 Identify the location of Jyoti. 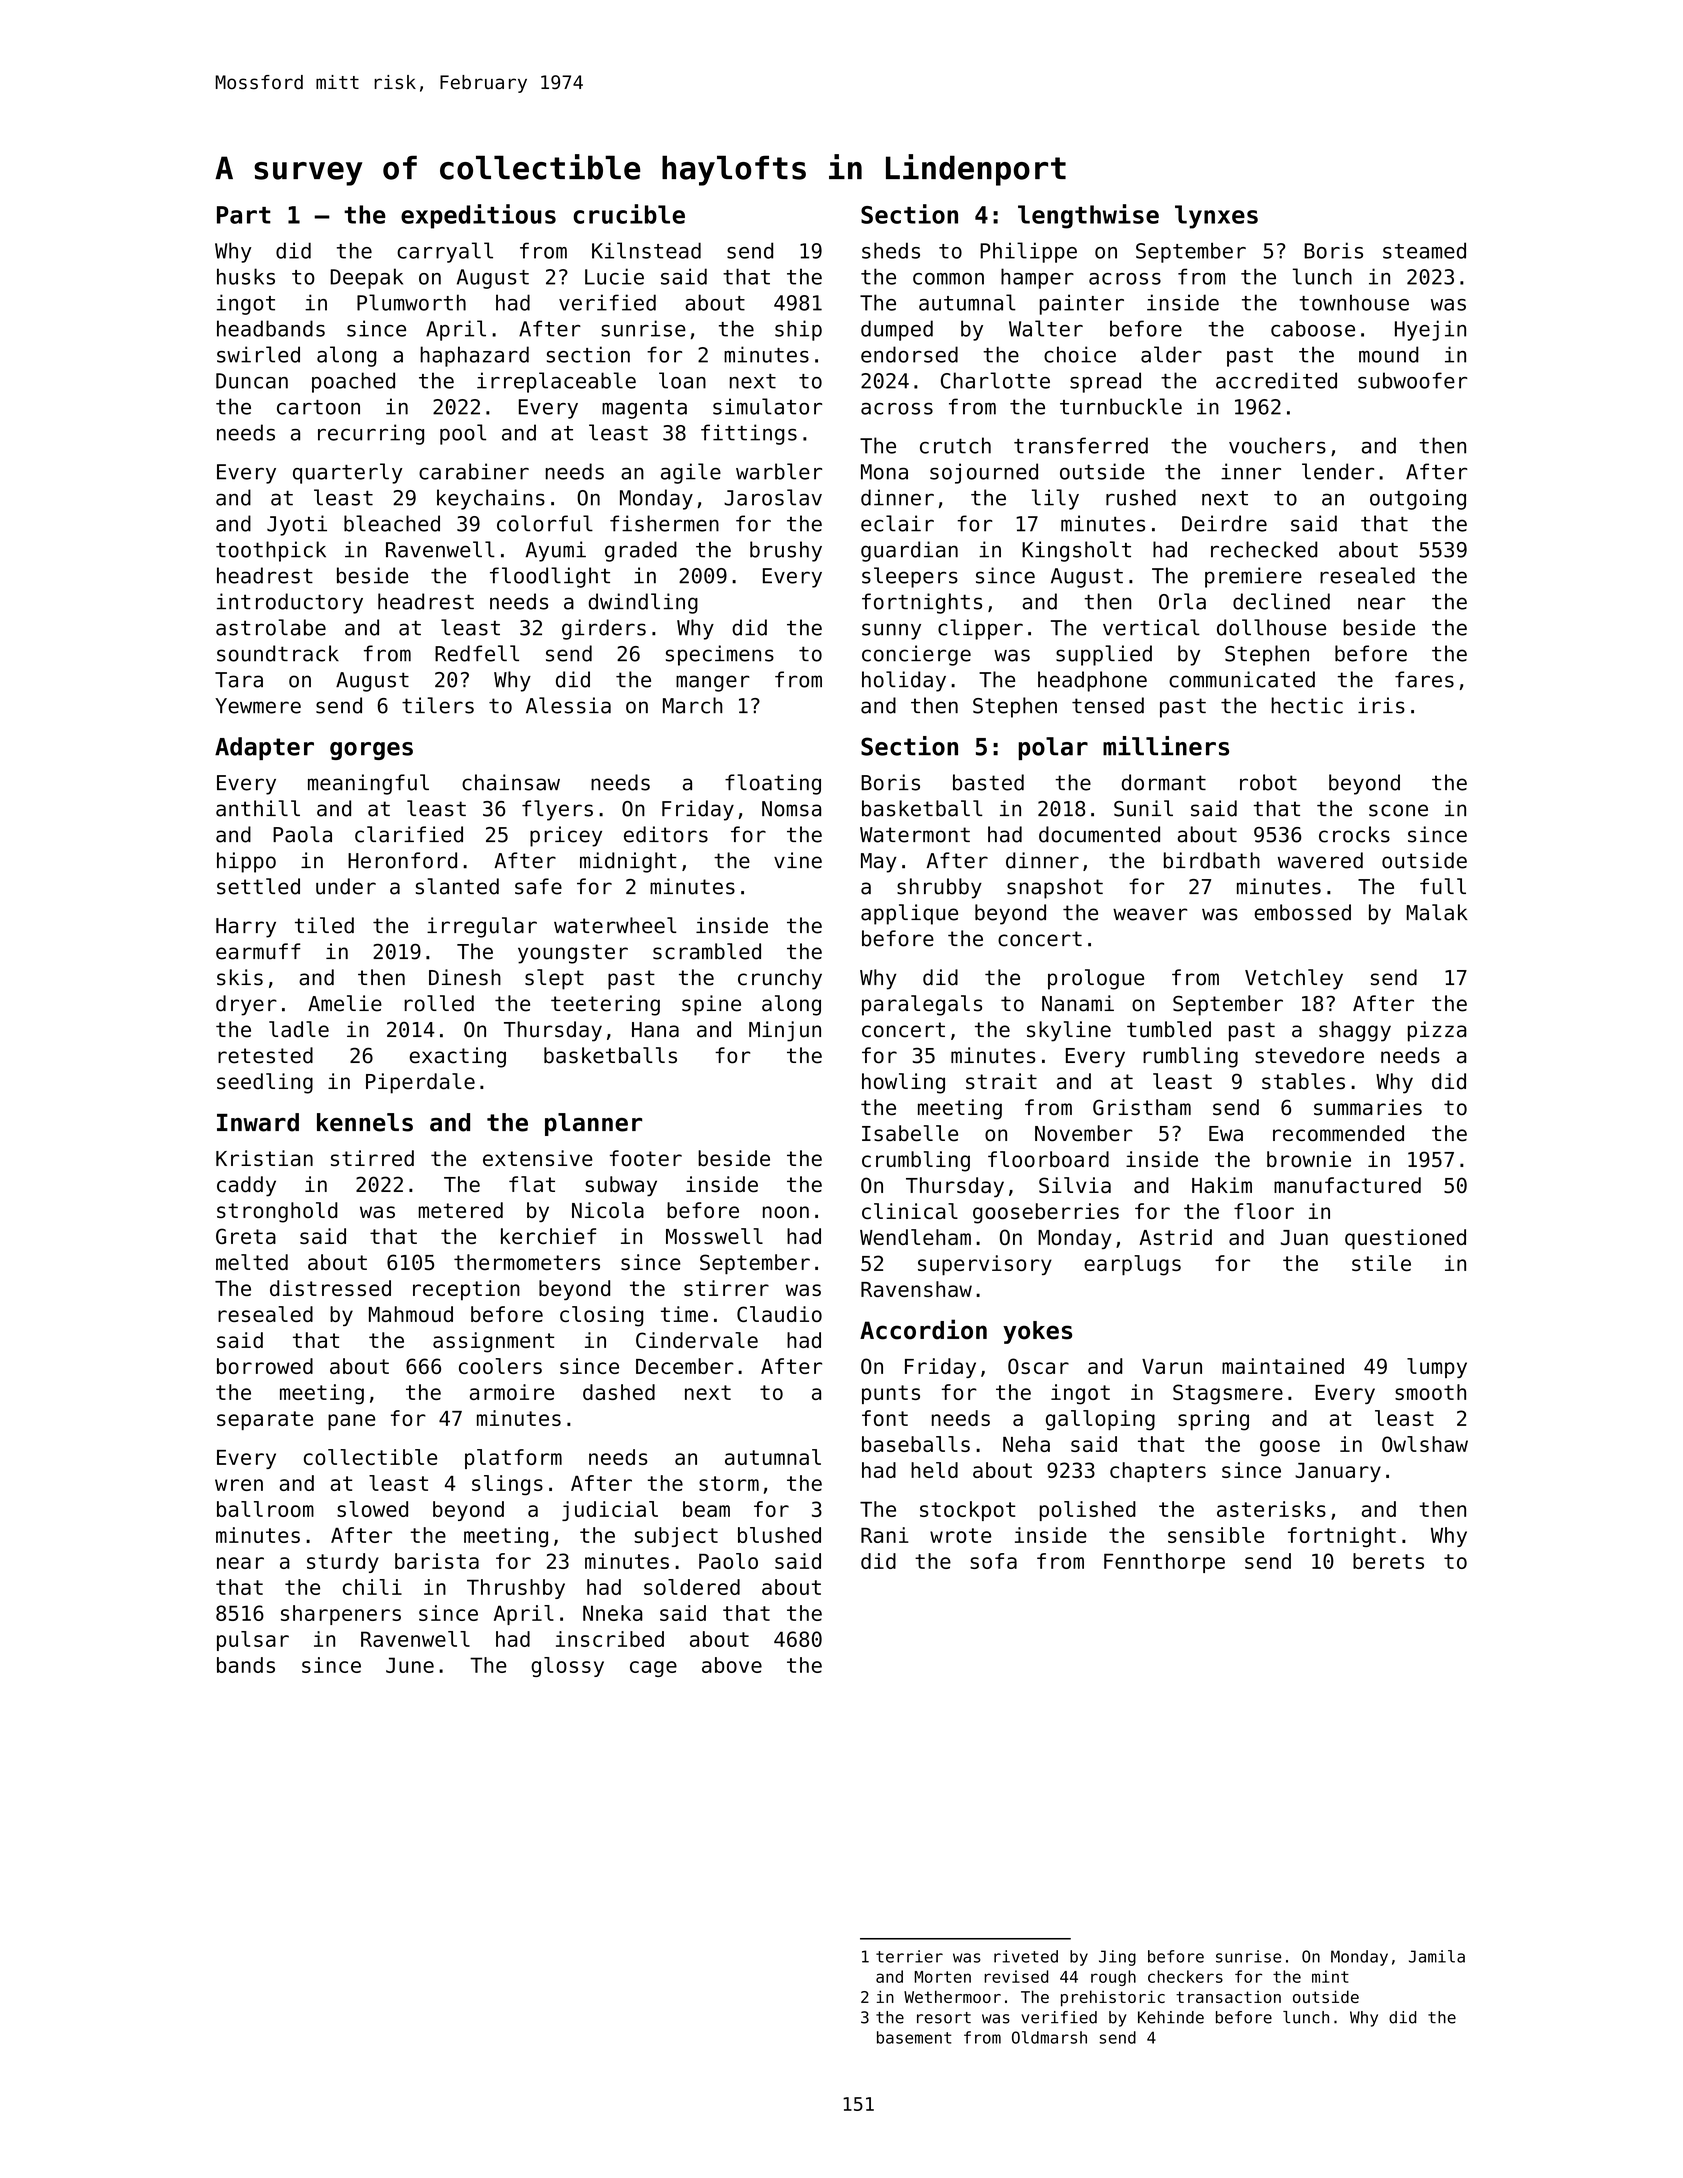
(297, 525).
